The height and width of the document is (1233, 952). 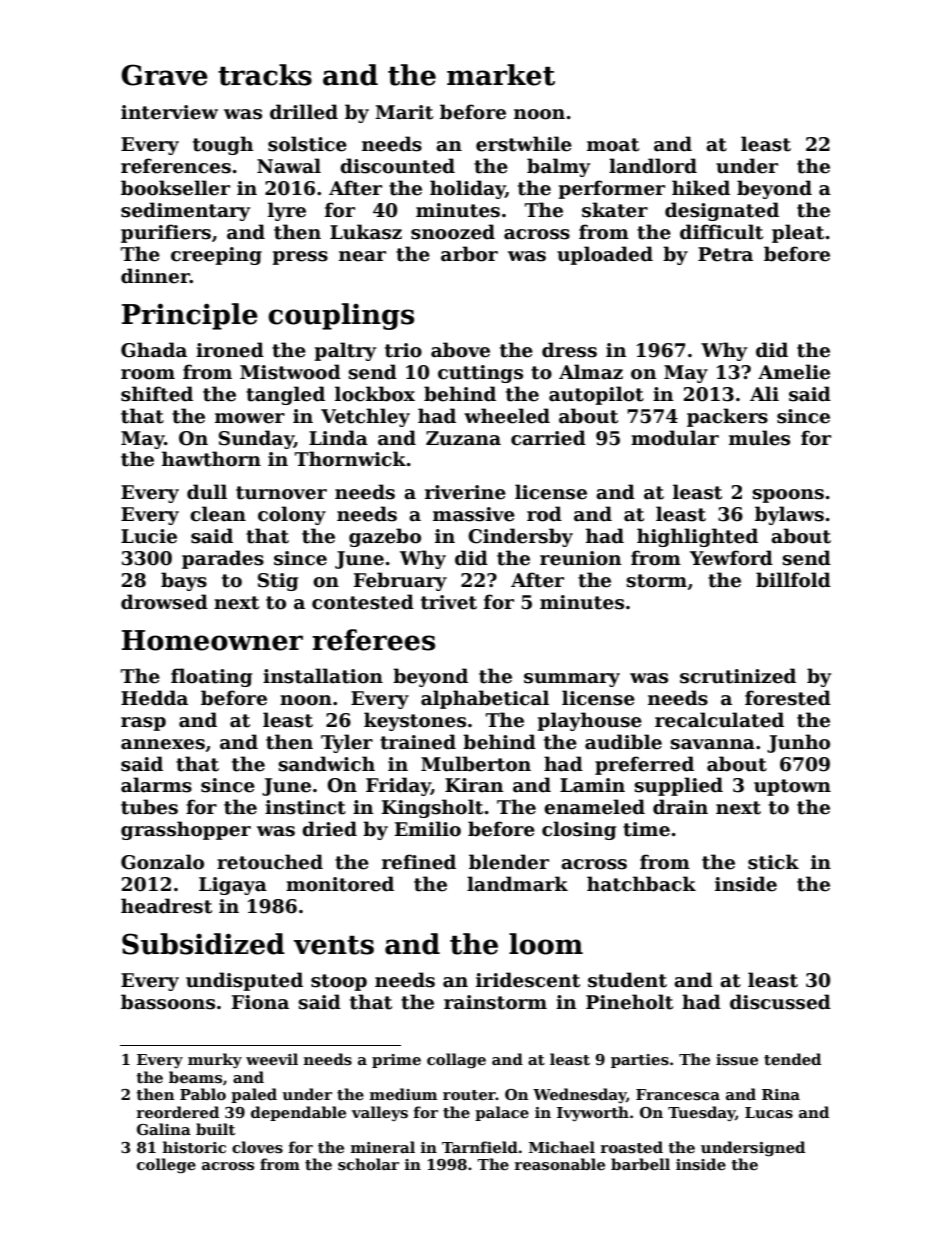 I want to click on wheeled, so click(x=507, y=416).
